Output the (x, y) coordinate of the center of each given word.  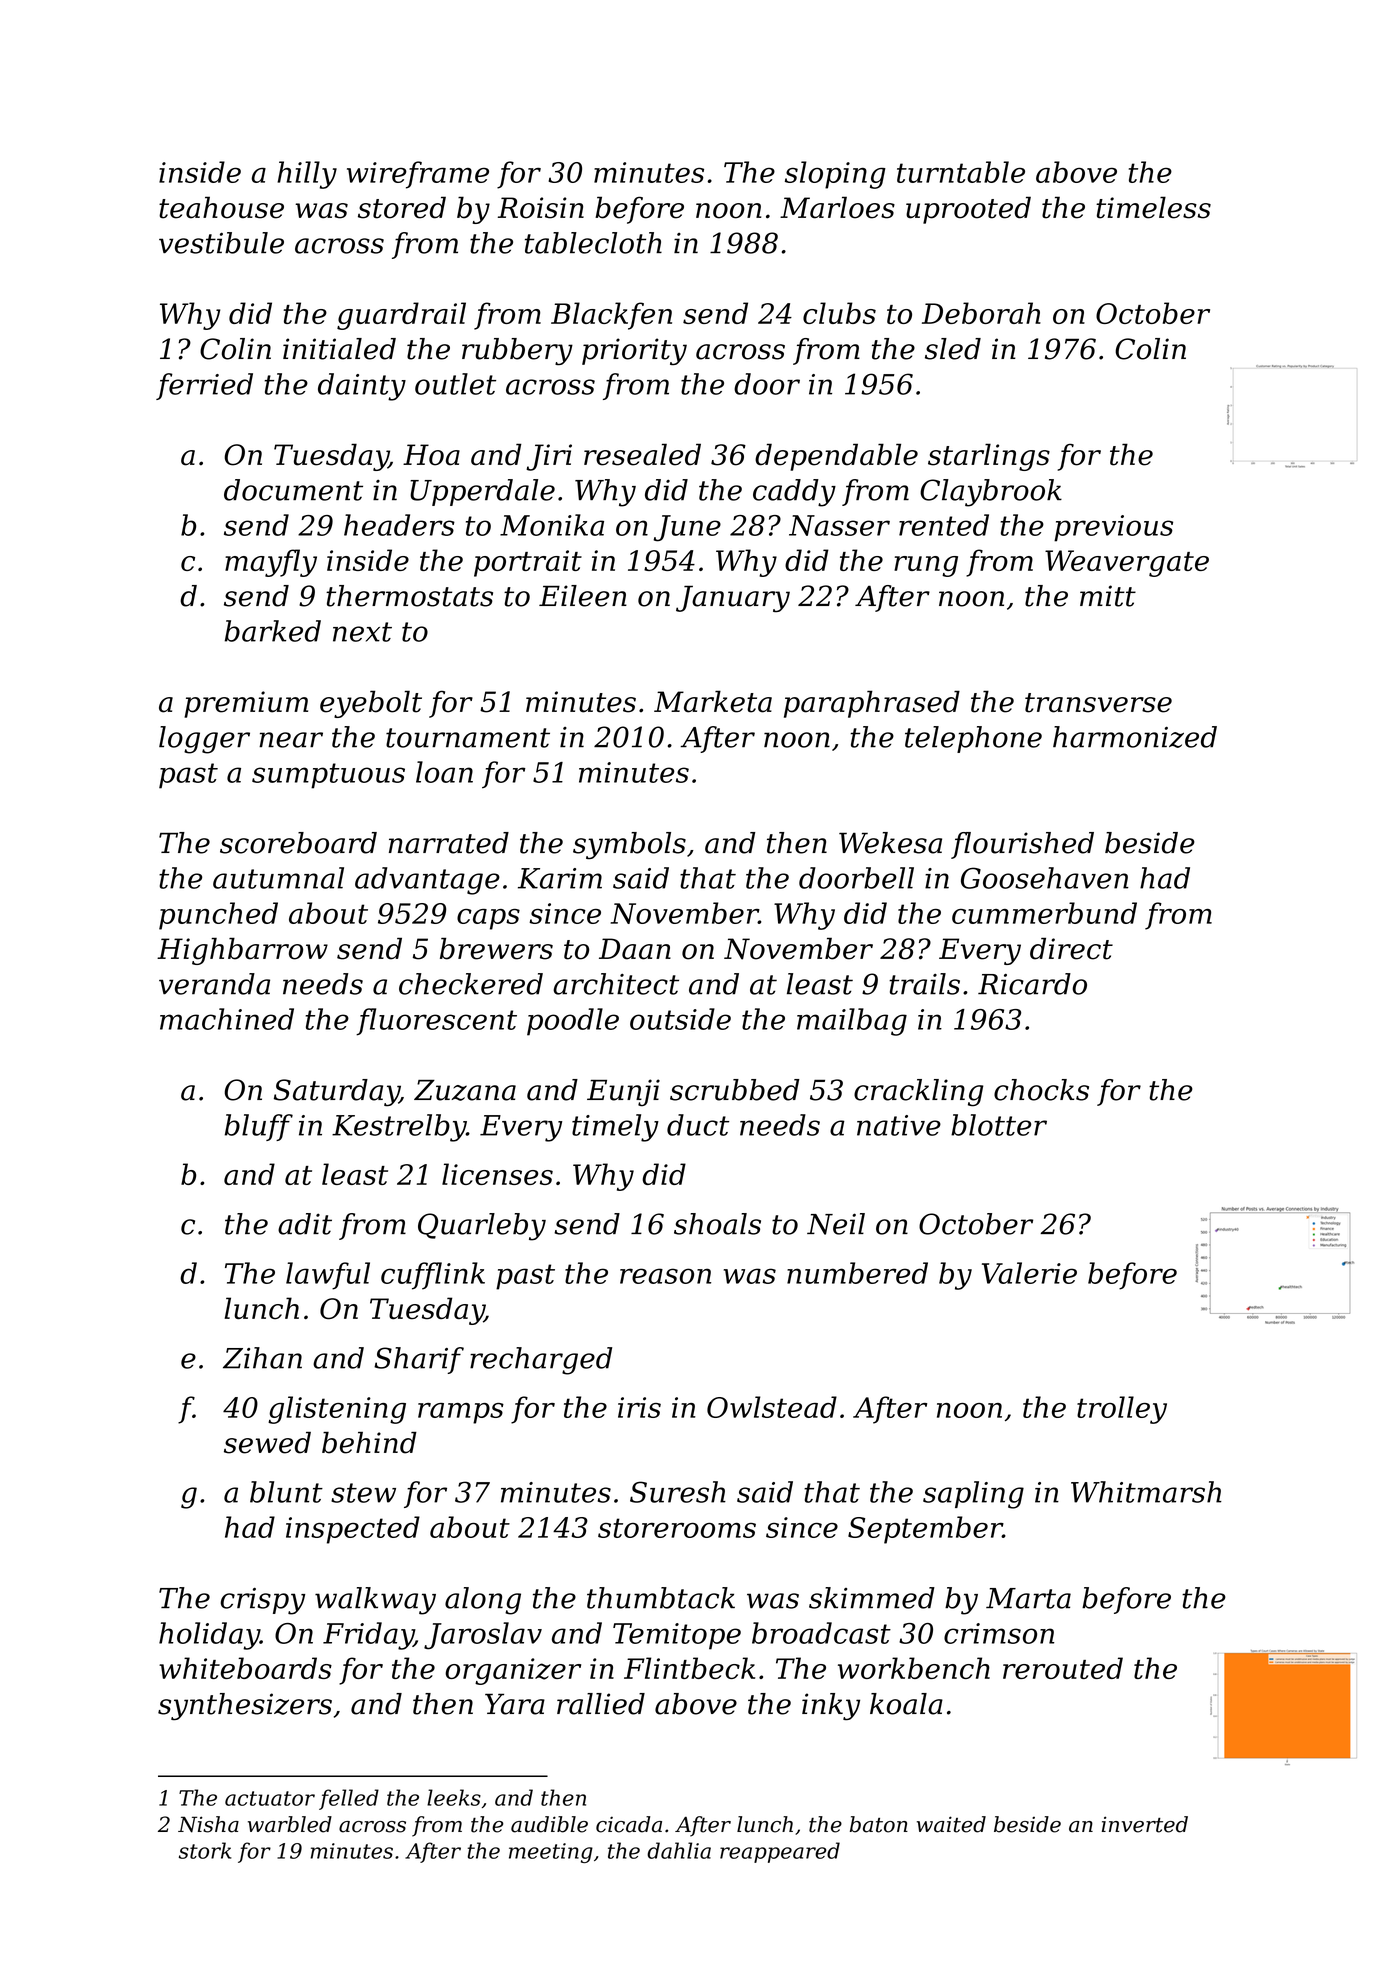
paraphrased (872, 704)
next (362, 632)
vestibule (221, 243)
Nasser (839, 525)
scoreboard (298, 843)
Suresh (678, 1492)
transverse (1098, 703)
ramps (461, 1413)
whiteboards (245, 1668)
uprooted (968, 210)
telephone (973, 739)
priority (634, 351)
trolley (1122, 1410)
